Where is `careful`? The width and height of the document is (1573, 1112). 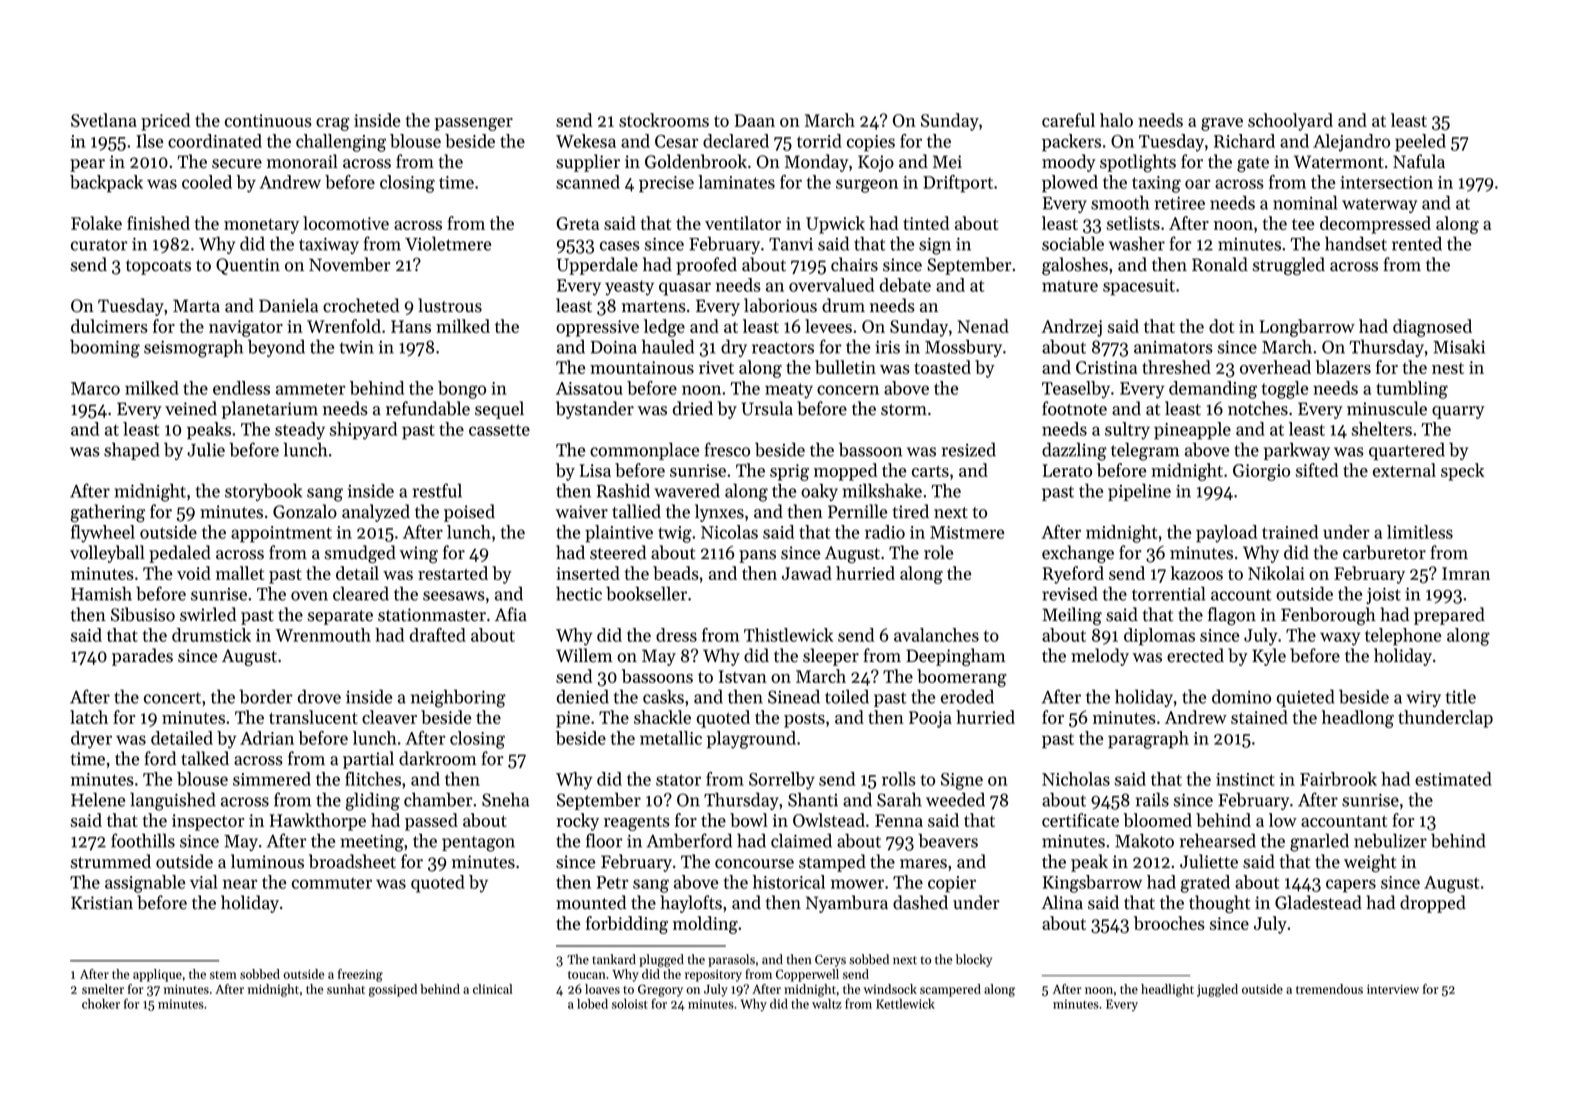 careful is located at coordinates (1068, 120).
